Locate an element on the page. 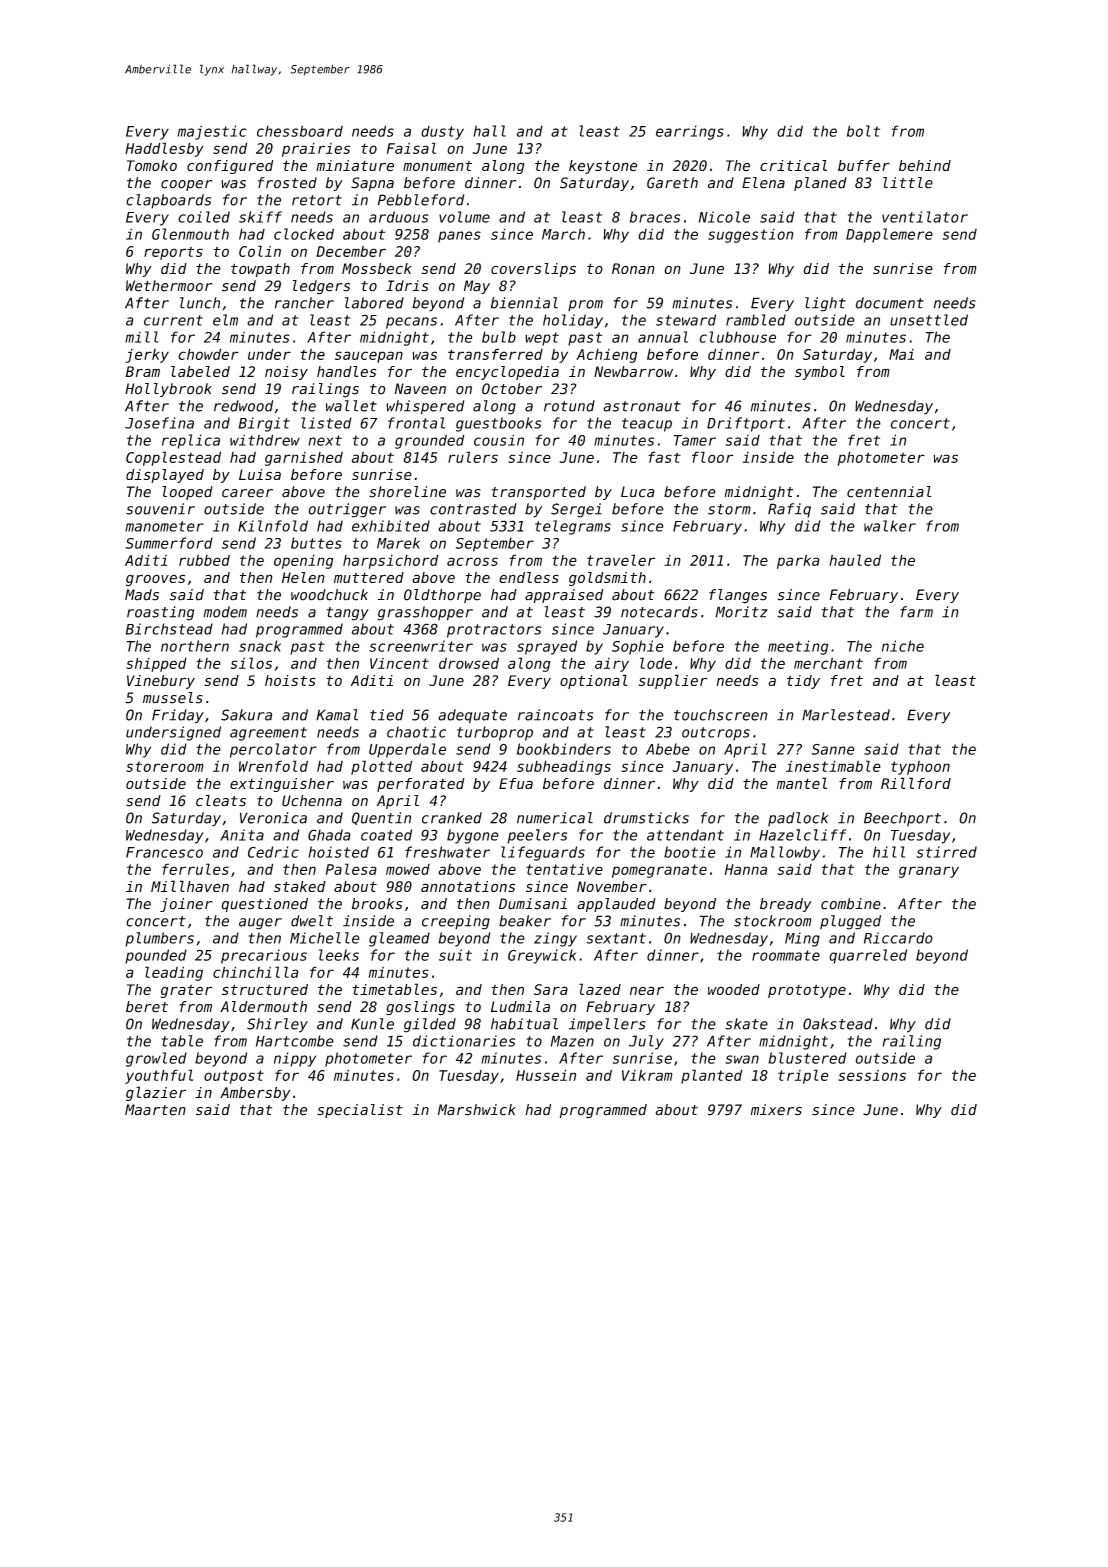 This page has width=1108, height=1567. Ludmila is located at coordinates (520, 1007).
